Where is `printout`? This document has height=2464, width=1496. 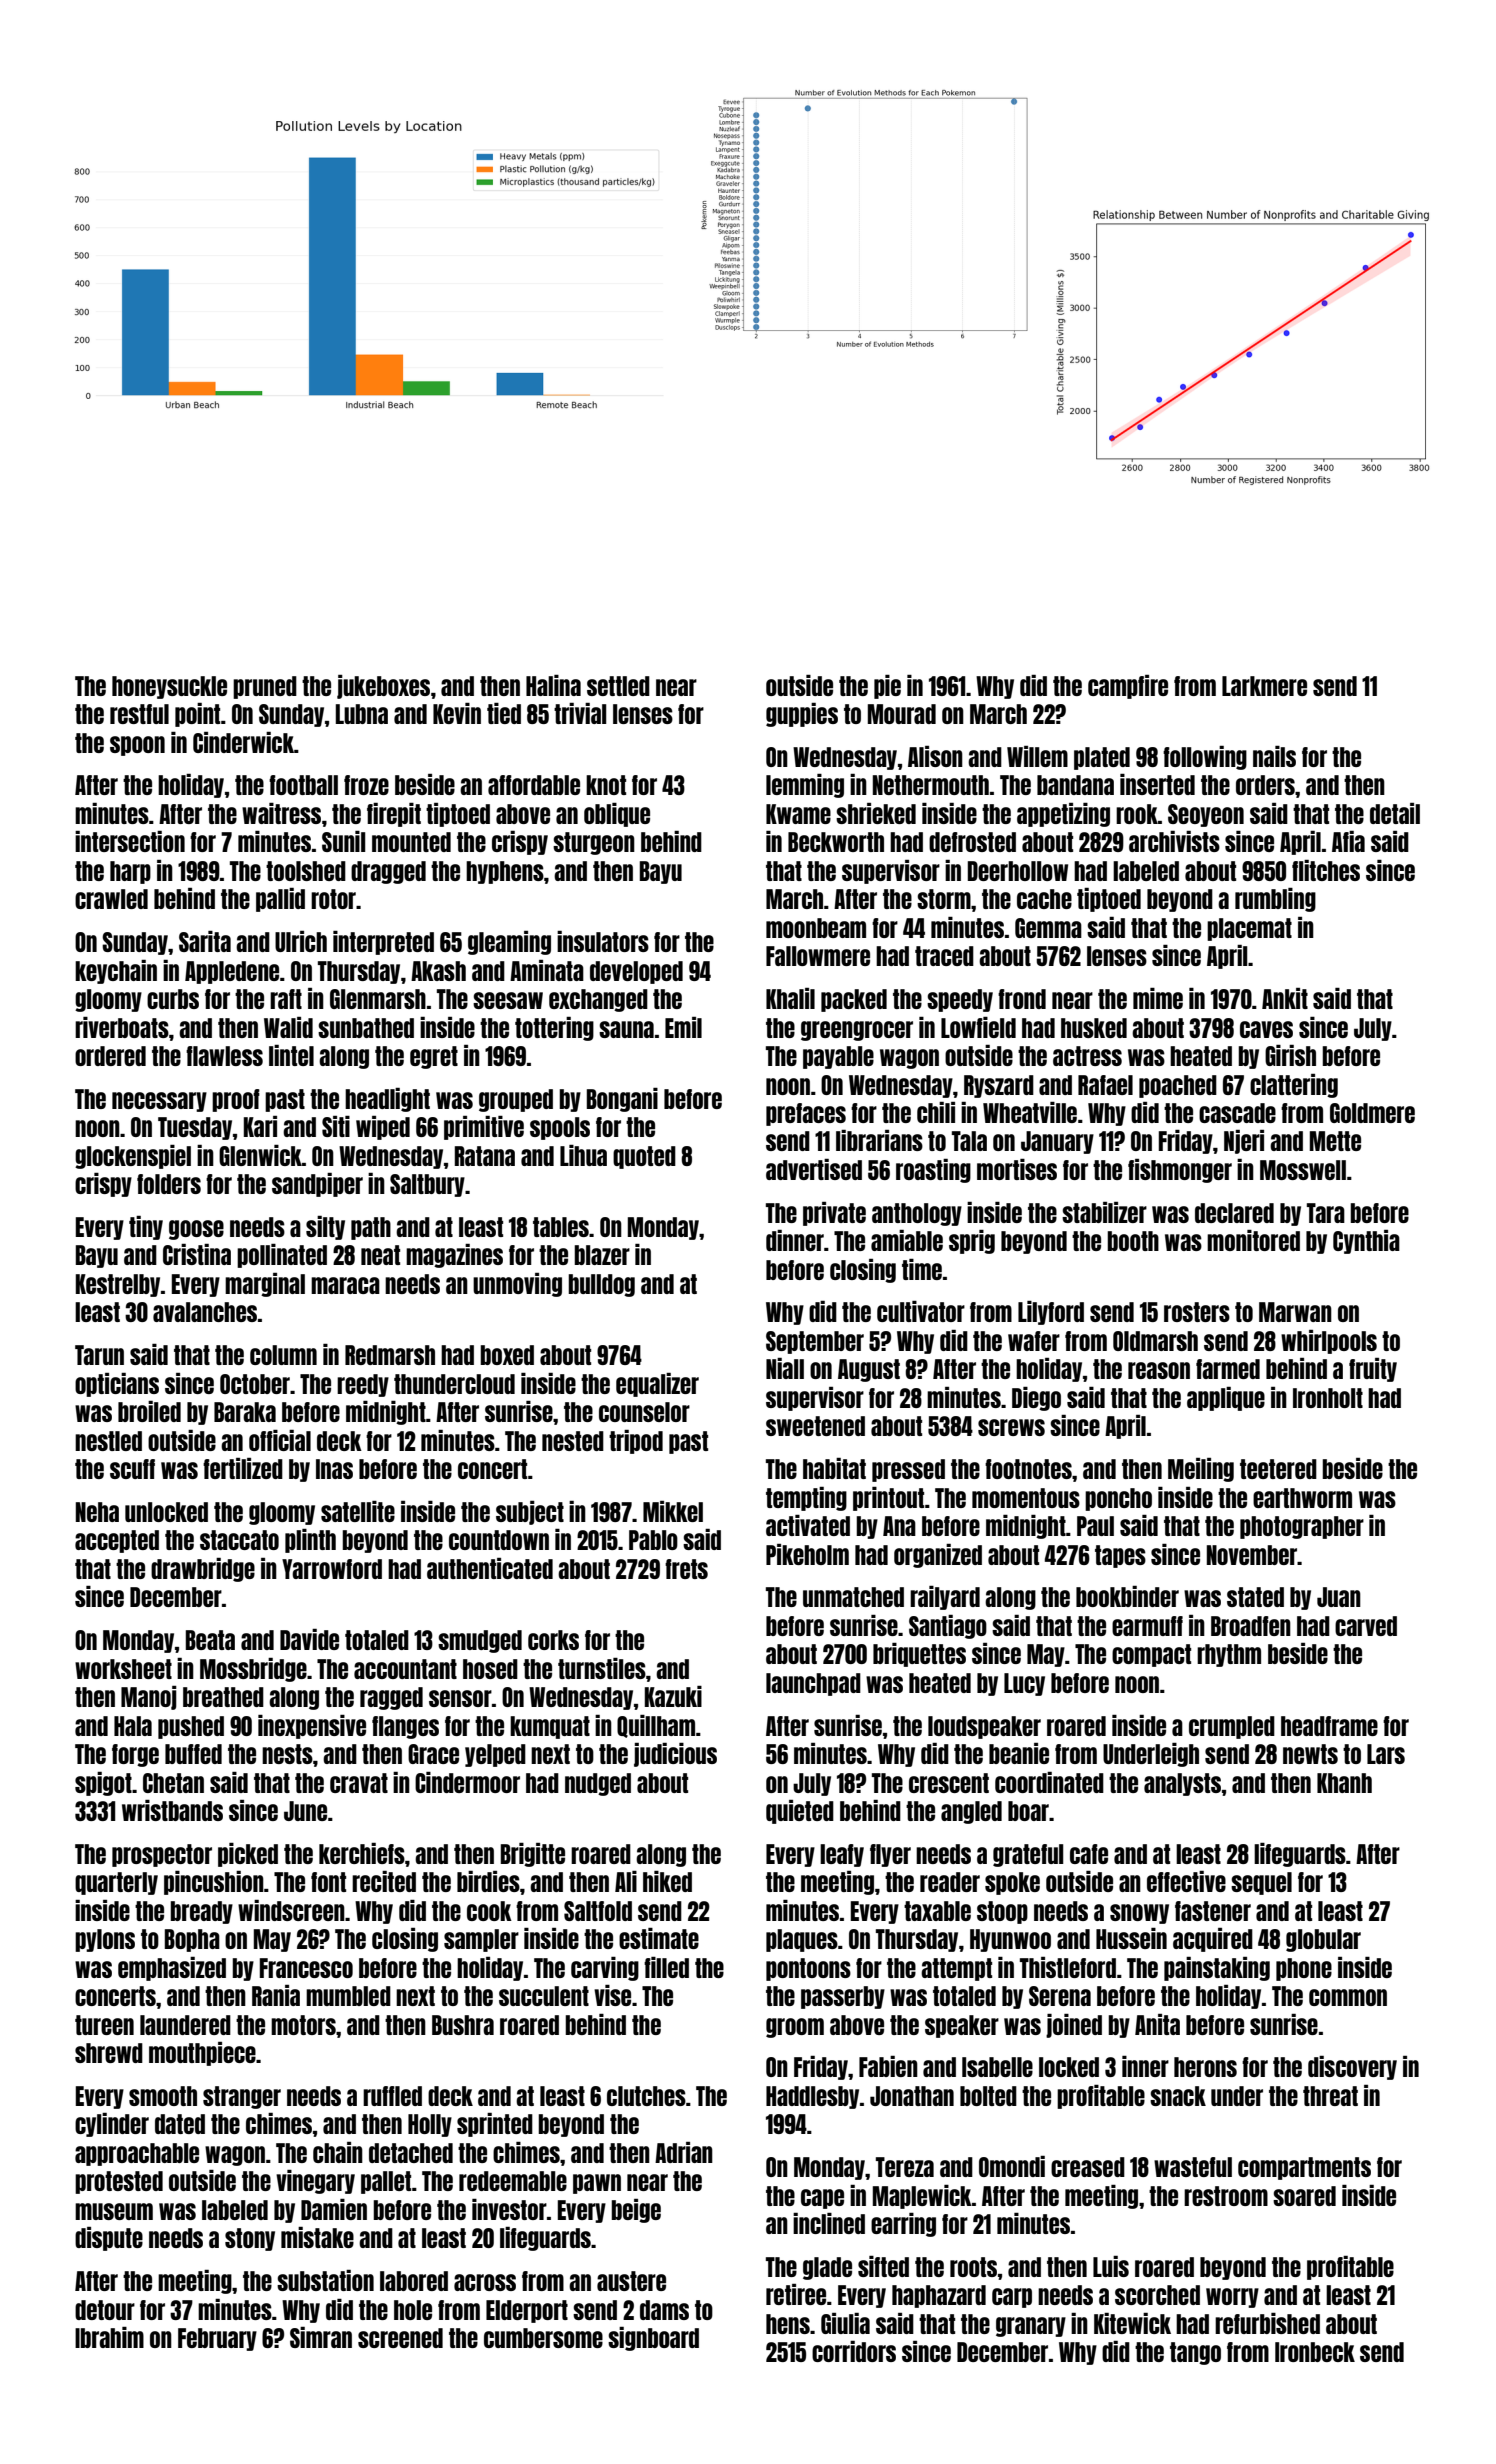
printout is located at coordinates (889, 1499).
